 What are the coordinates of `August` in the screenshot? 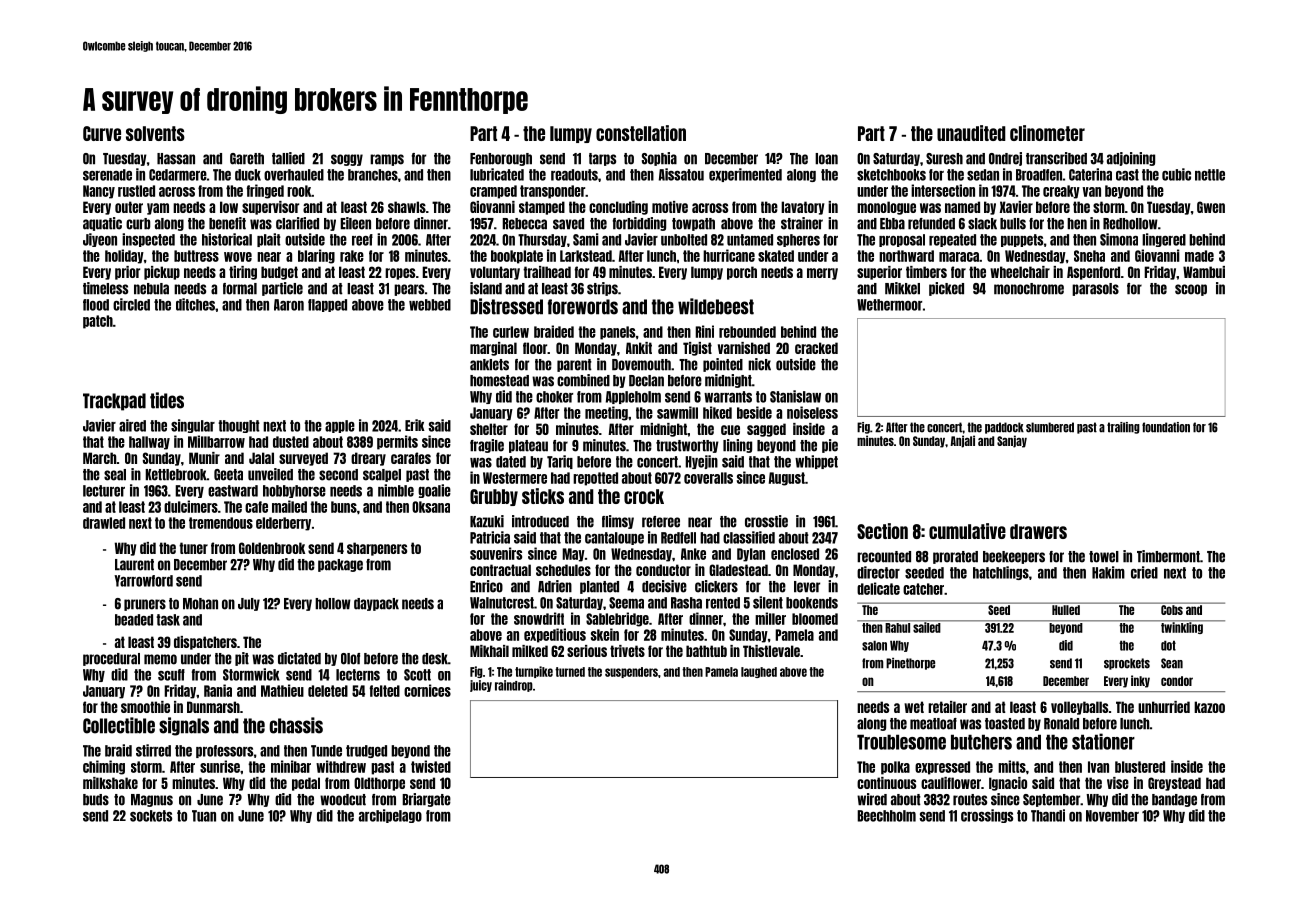 It's located at (787, 479).
